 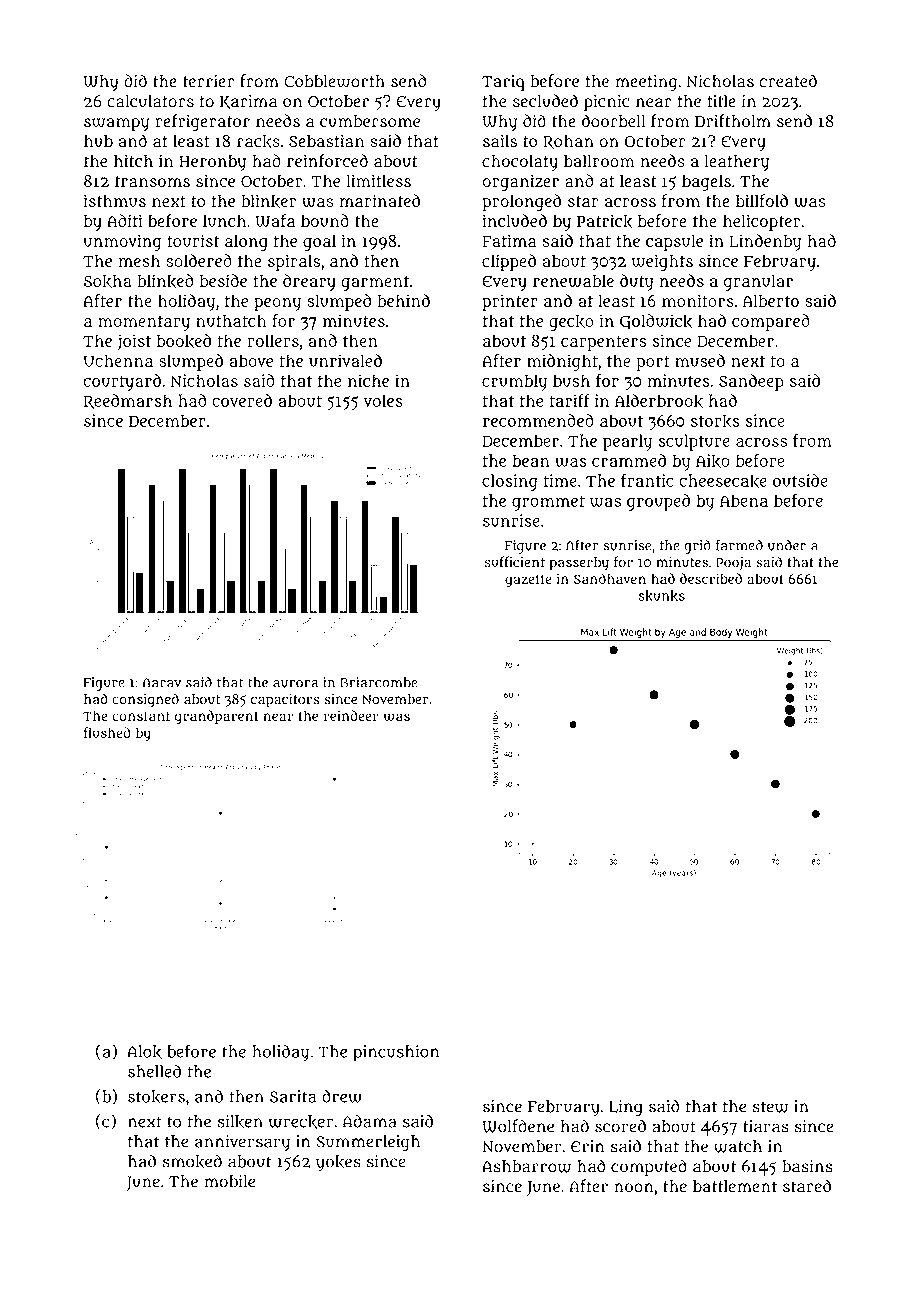 What do you see at coordinates (528, 581) in the image?
I see `gazette` at bounding box center [528, 581].
